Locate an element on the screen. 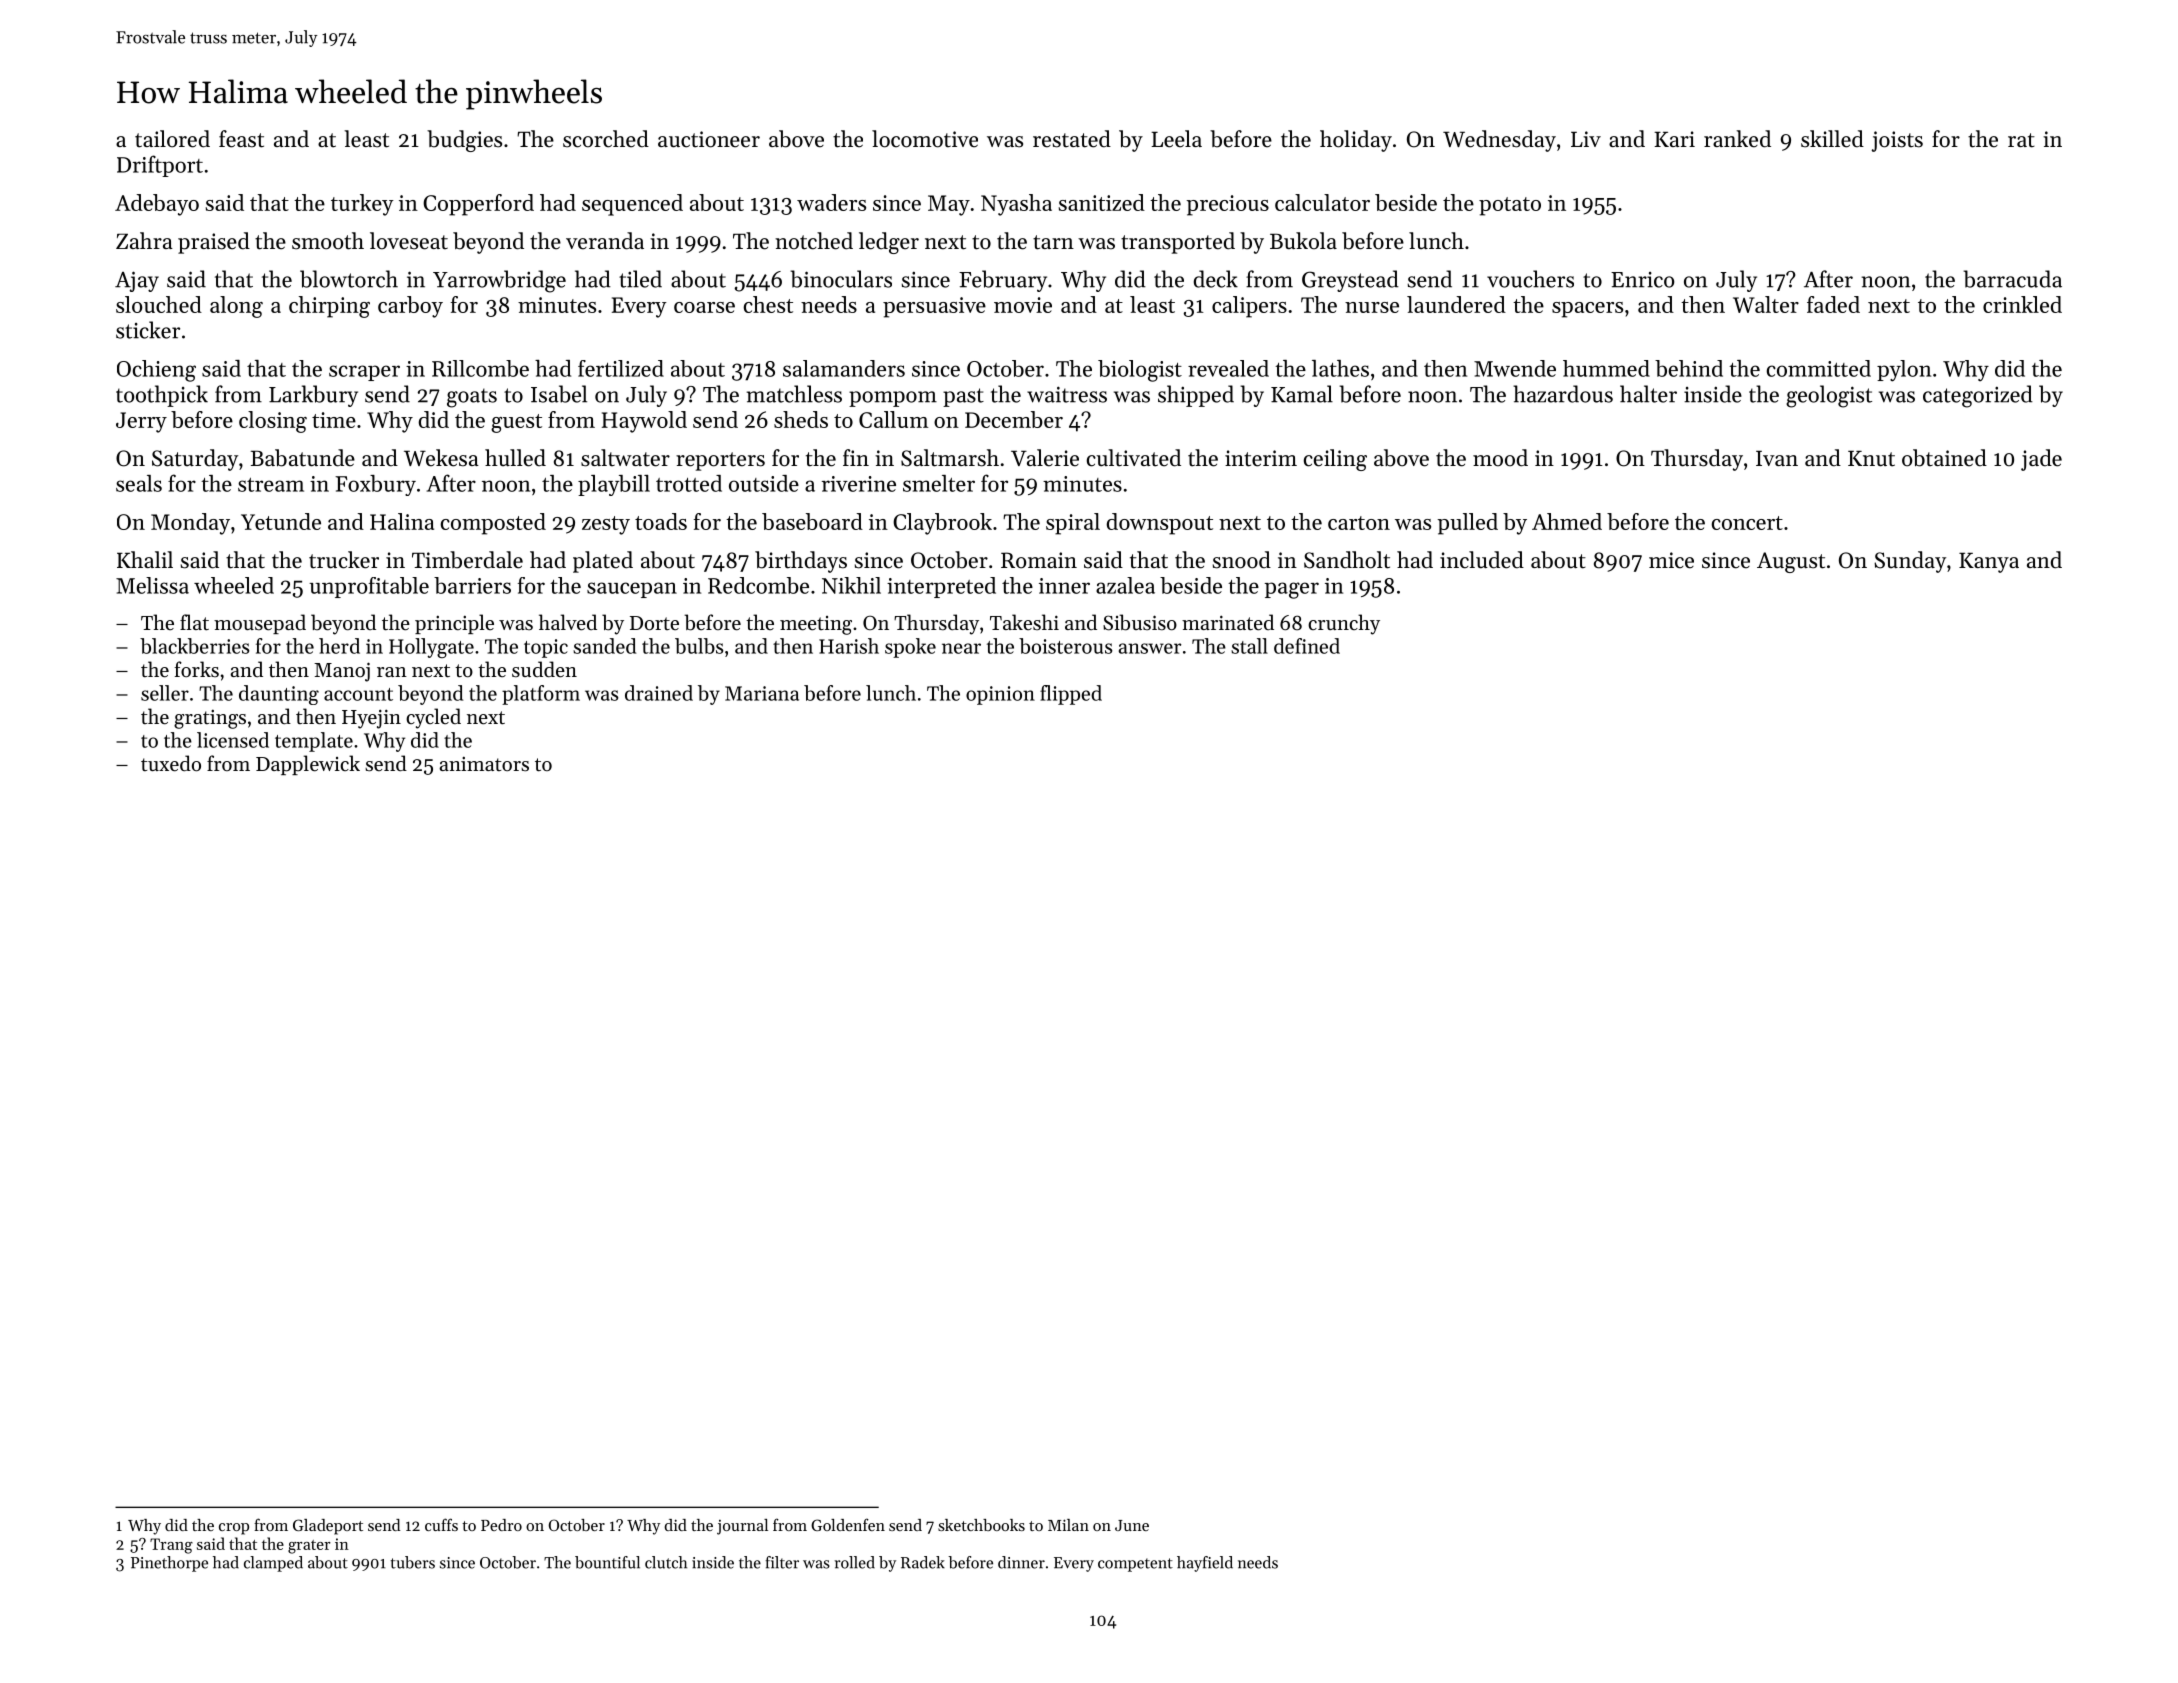 This screenshot has width=2178, height=1683. Trang is located at coordinates (171, 1546).
